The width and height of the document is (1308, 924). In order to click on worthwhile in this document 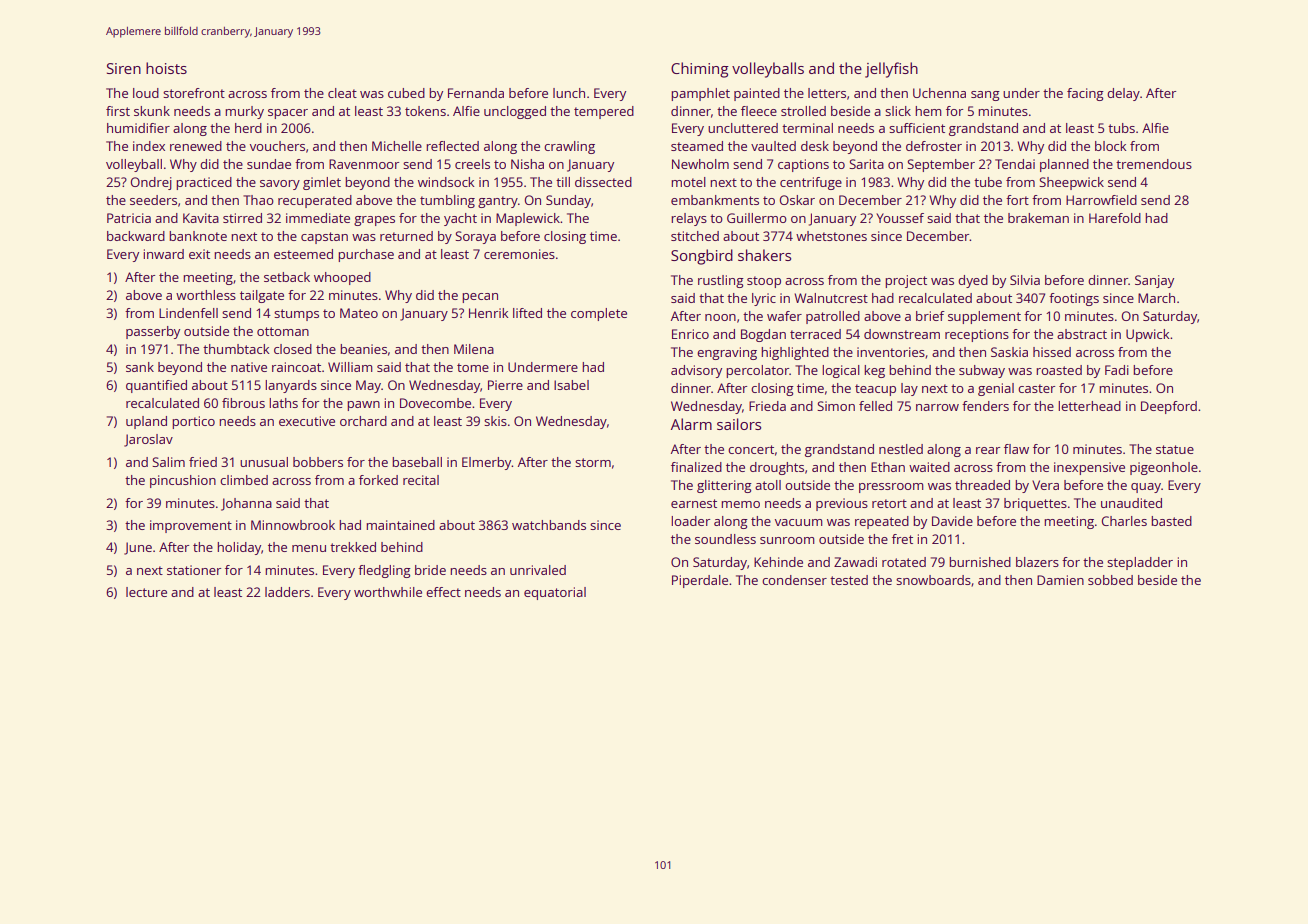, I will do `click(388, 592)`.
